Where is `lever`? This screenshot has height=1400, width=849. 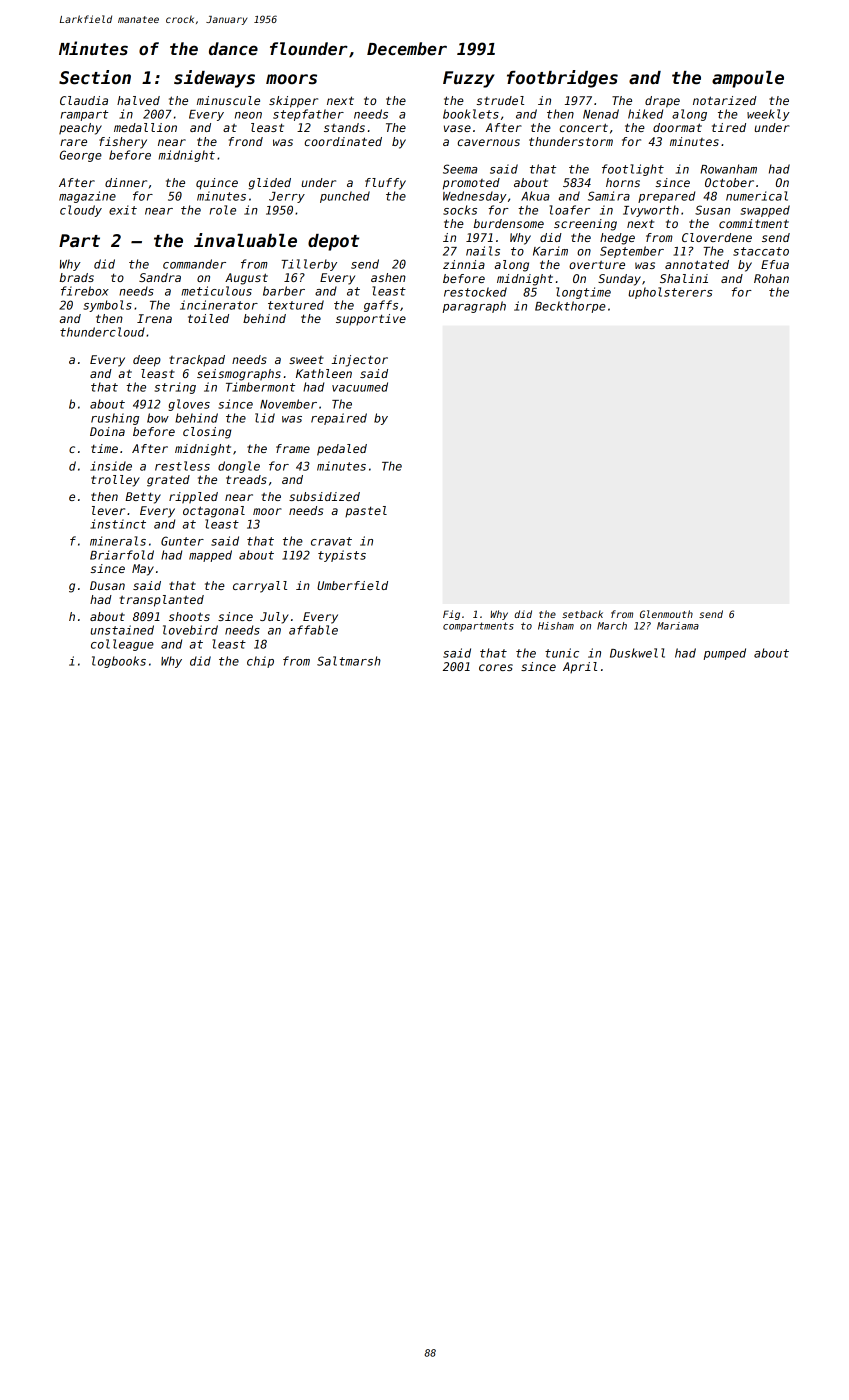
lever is located at coordinates (108, 510).
